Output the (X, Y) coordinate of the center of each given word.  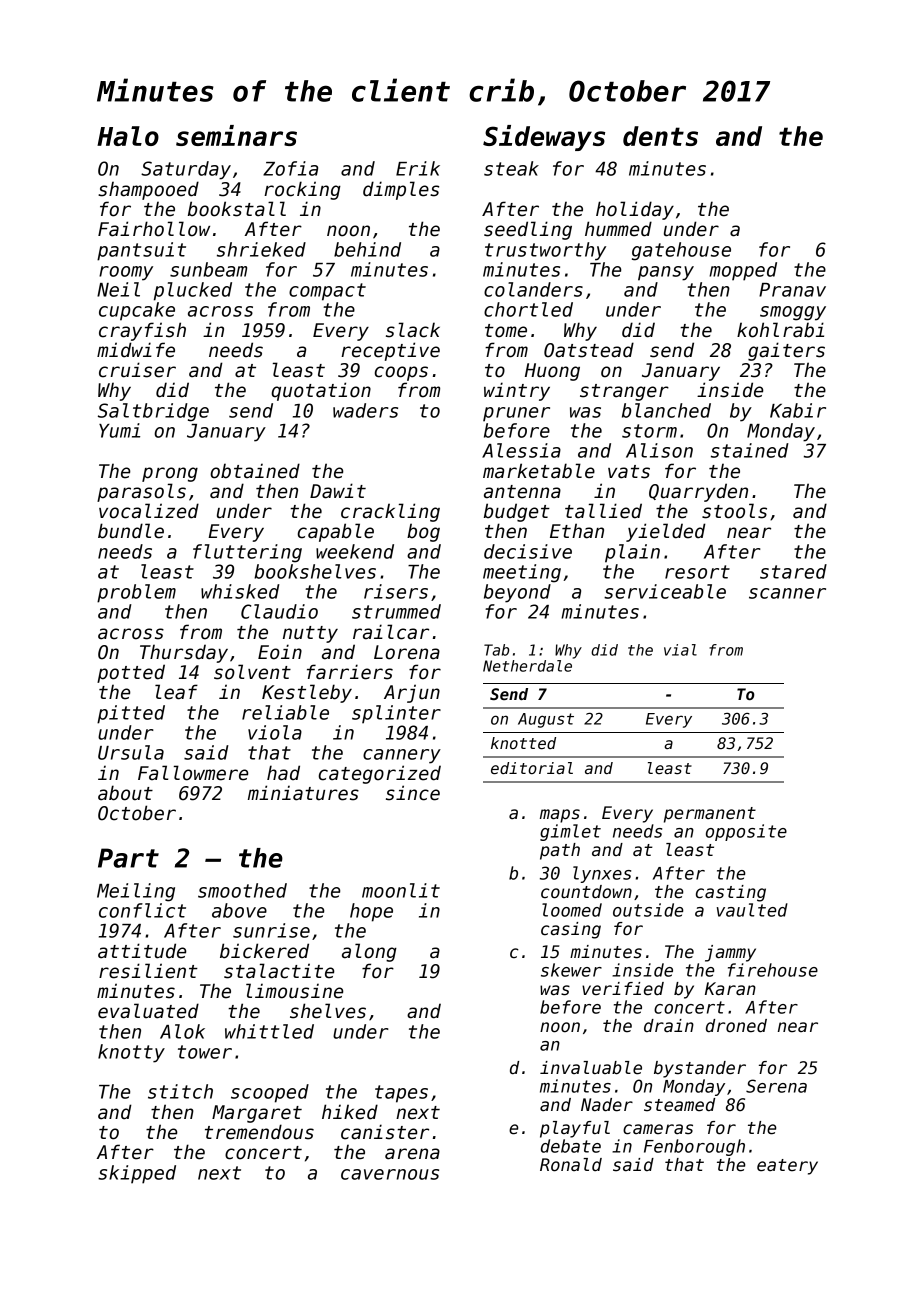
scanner (787, 593)
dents (660, 136)
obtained (255, 471)
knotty (131, 1053)
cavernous (390, 1174)
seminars (236, 135)
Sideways (544, 138)
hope (371, 912)
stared (793, 571)
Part (128, 858)
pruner (516, 414)
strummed (396, 611)
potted (131, 673)
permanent (710, 815)
